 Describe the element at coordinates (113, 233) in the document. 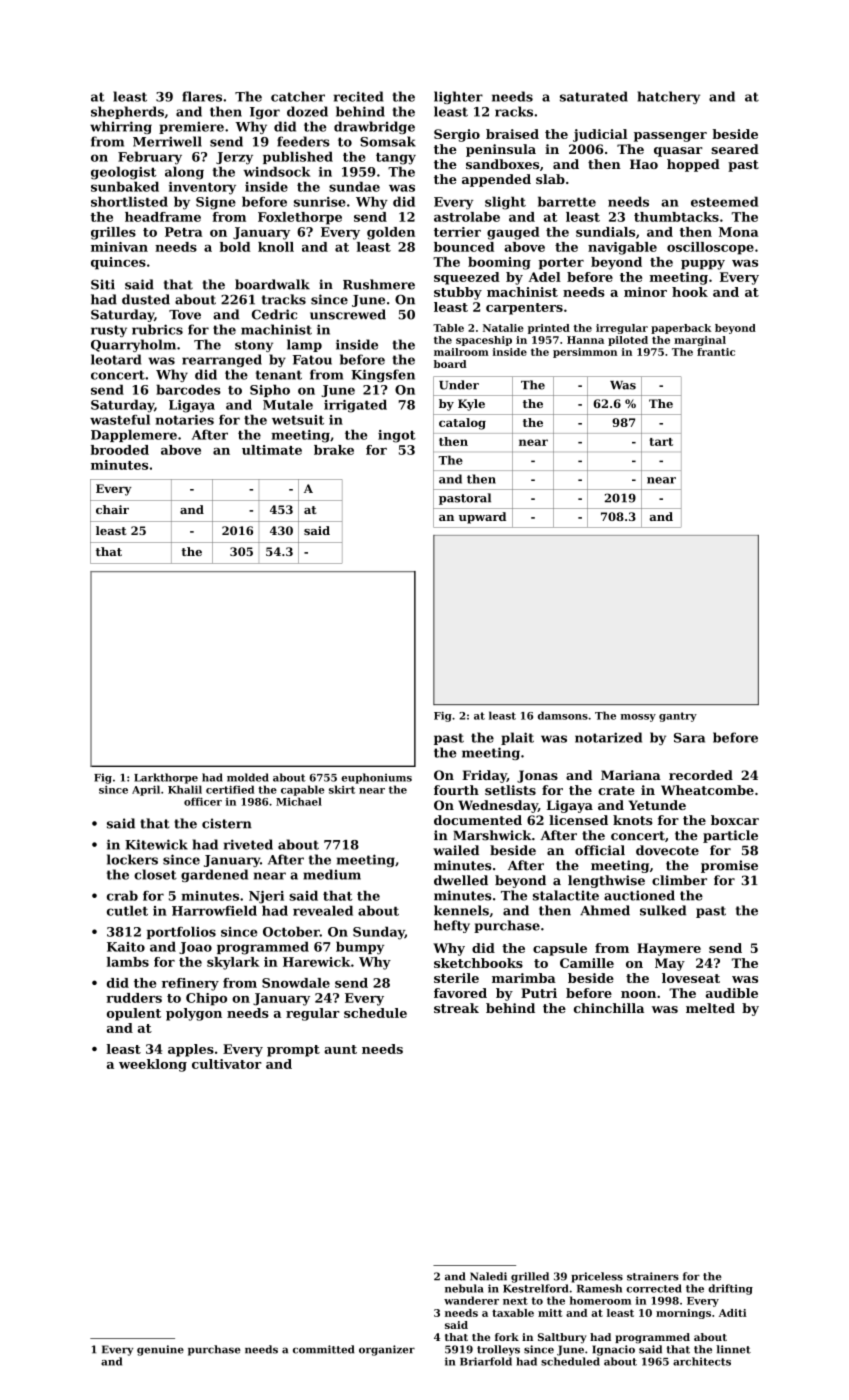

I see `grilles` at that location.
